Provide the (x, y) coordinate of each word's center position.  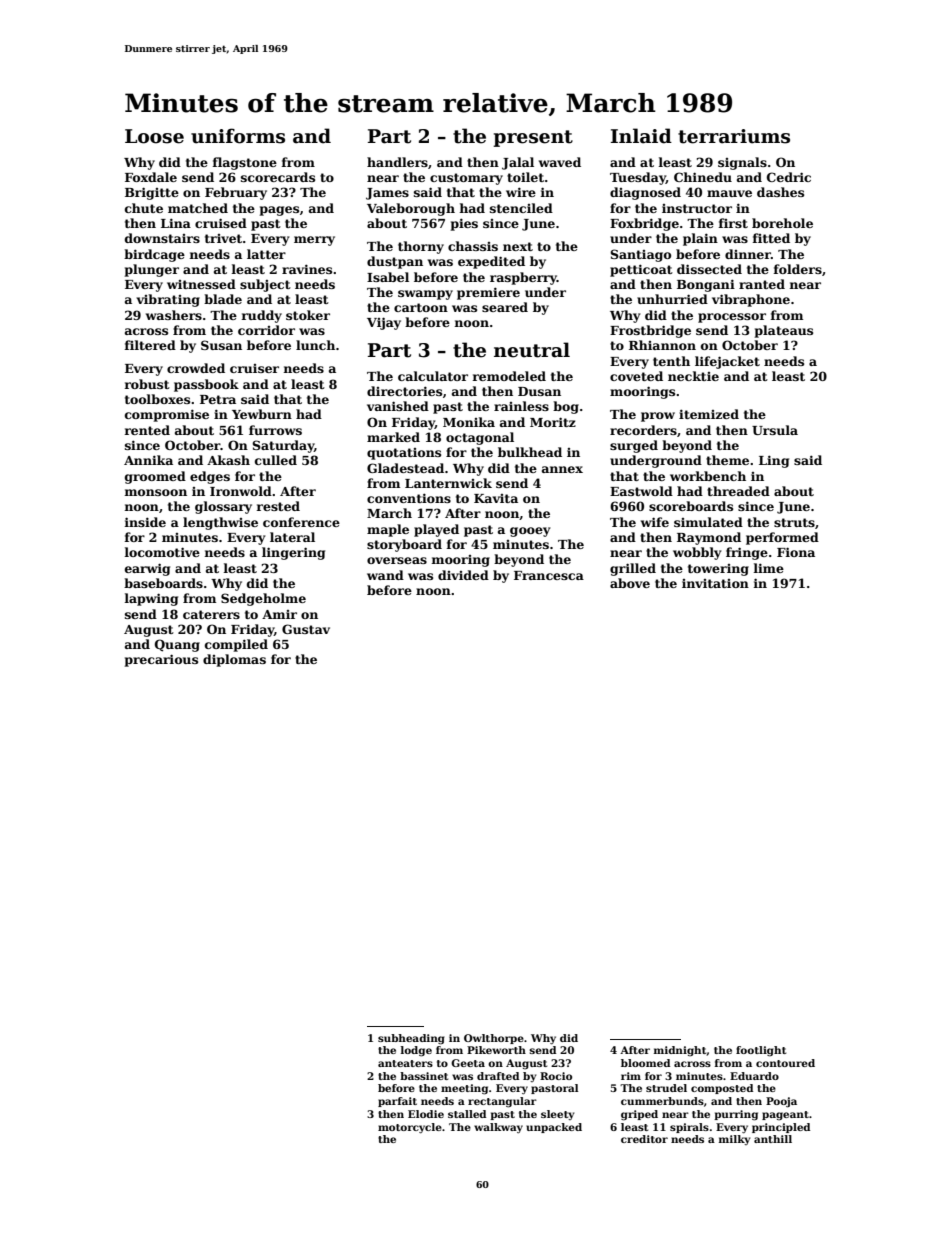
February (236, 193)
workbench (708, 476)
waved (560, 162)
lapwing (151, 599)
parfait (397, 1102)
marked (393, 437)
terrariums (734, 136)
